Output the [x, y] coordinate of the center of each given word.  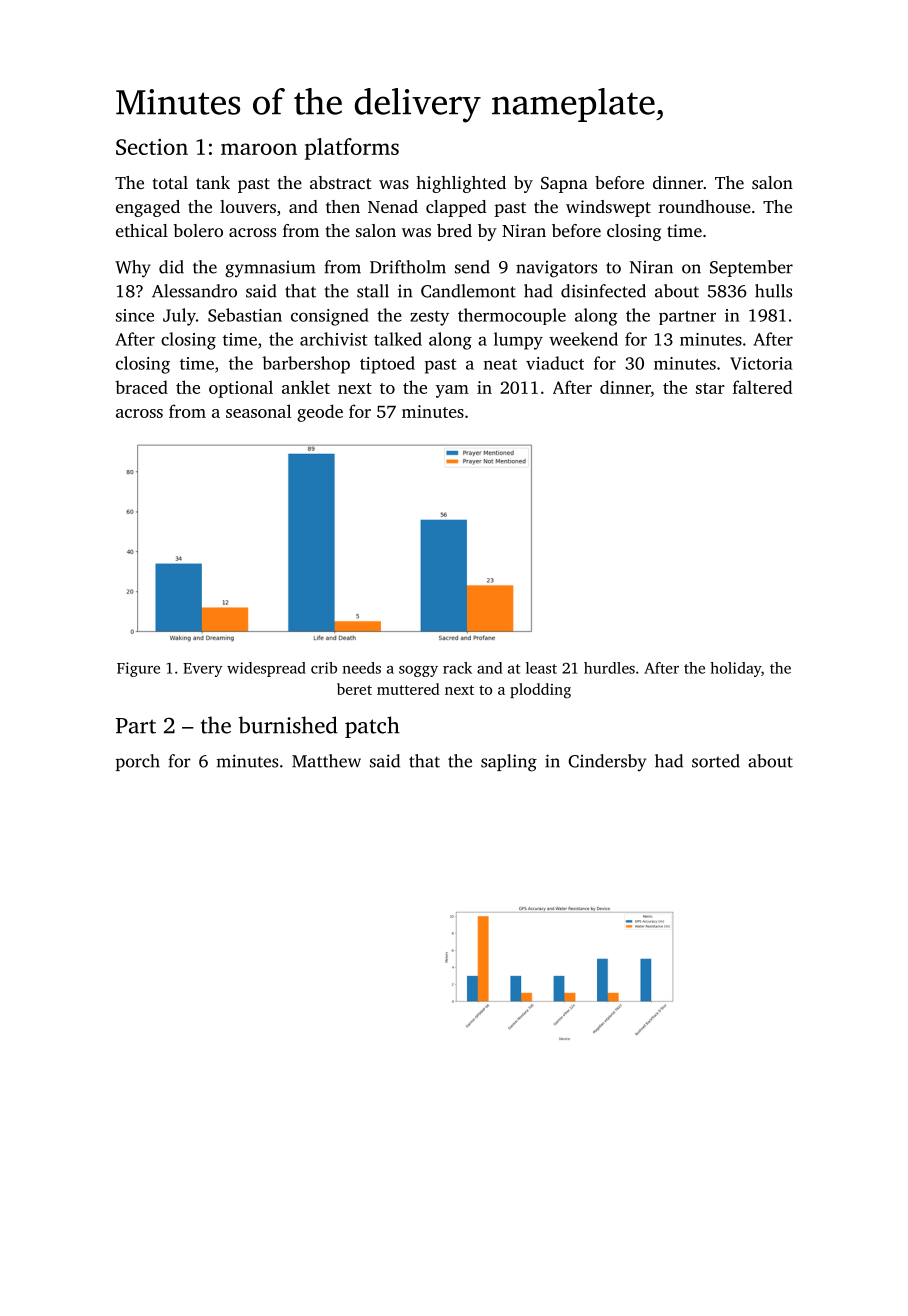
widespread [266, 669]
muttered [408, 689]
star [710, 388]
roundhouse [705, 206]
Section [152, 147]
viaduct [555, 363]
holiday [735, 669]
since [135, 315]
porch [138, 762]
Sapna [564, 185]
